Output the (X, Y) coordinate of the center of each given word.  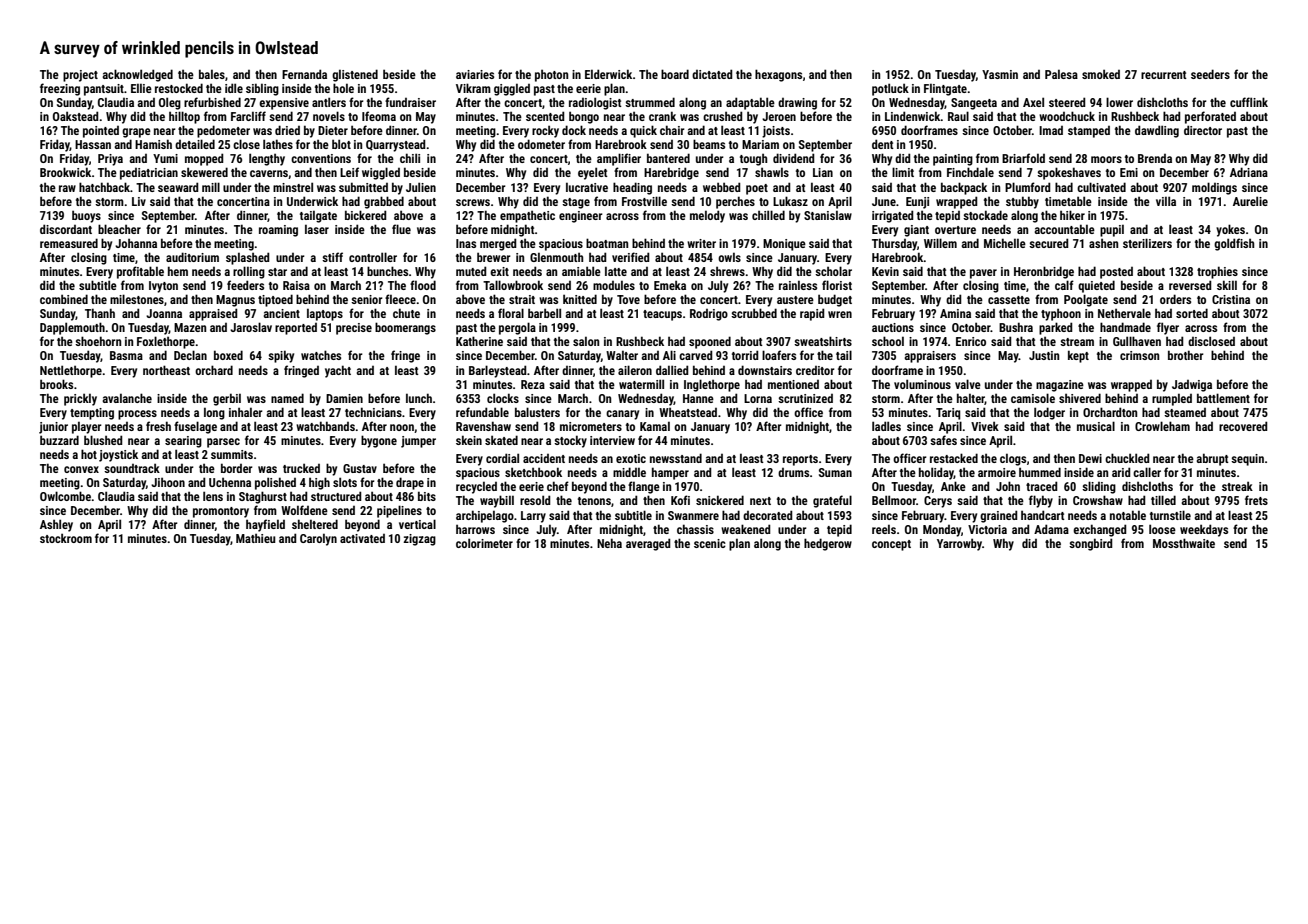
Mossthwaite (1184, 543)
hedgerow (828, 544)
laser (317, 229)
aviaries (475, 74)
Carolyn (318, 539)
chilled (768, 215)
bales (212, 74)
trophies (1217, 272)
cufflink (1249, 102)
